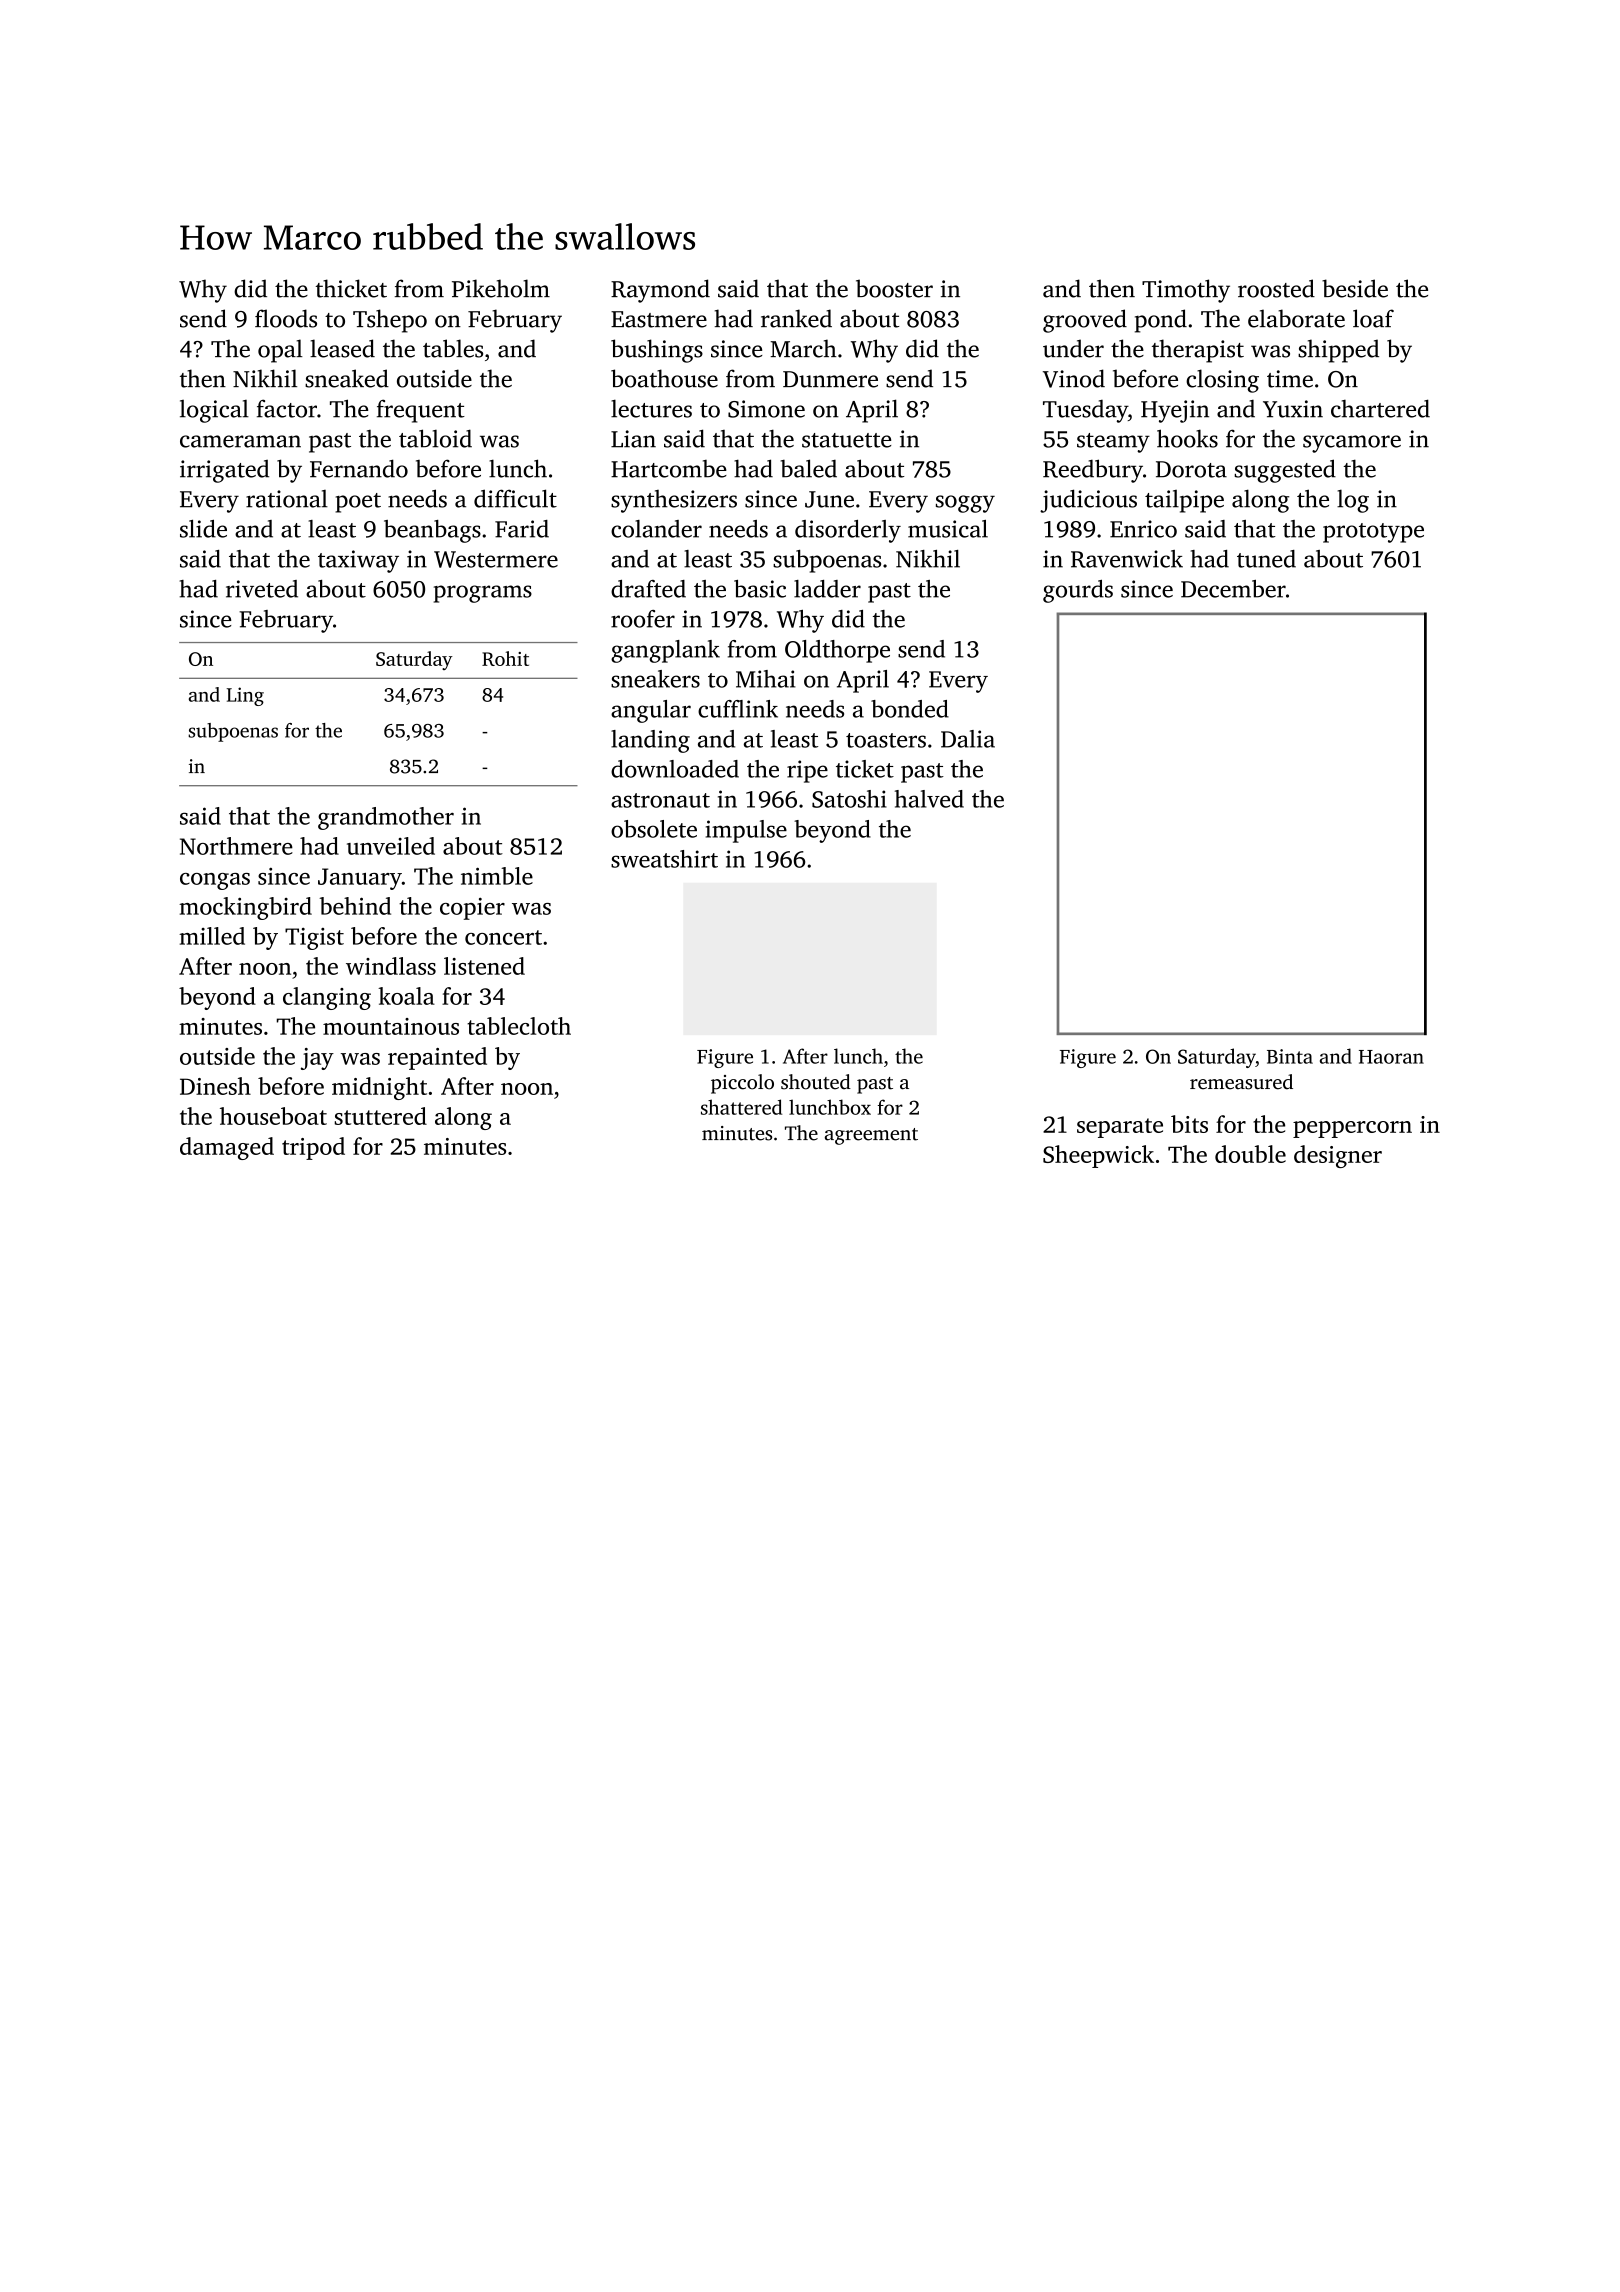 The image size is (1620, 2292). Describe the element at coordinates (929, 799) in the screenshot. I see `halved` at that location.
